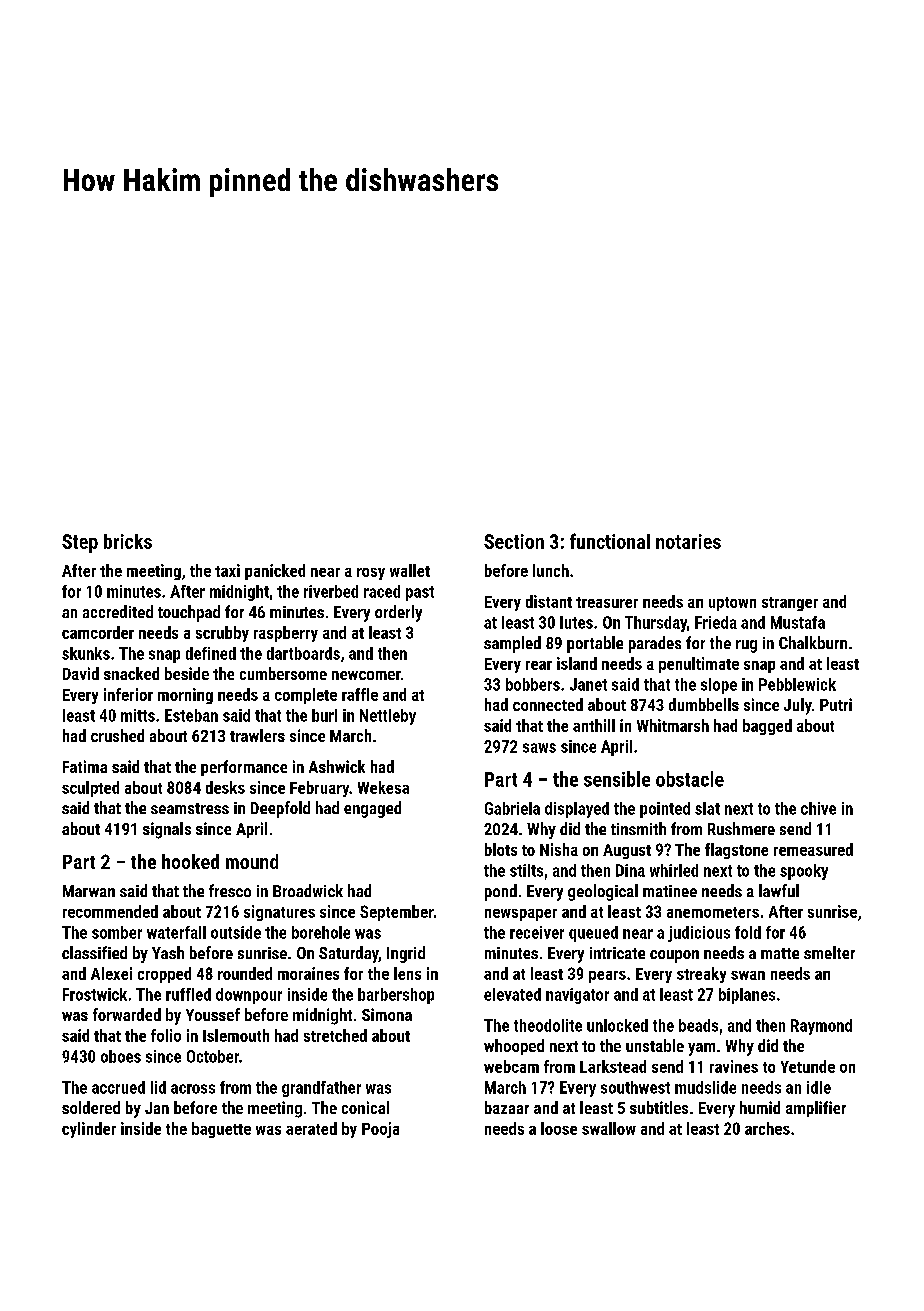 This image has width=924, height=1311. I want to click on sensible, so click(617, 779).
